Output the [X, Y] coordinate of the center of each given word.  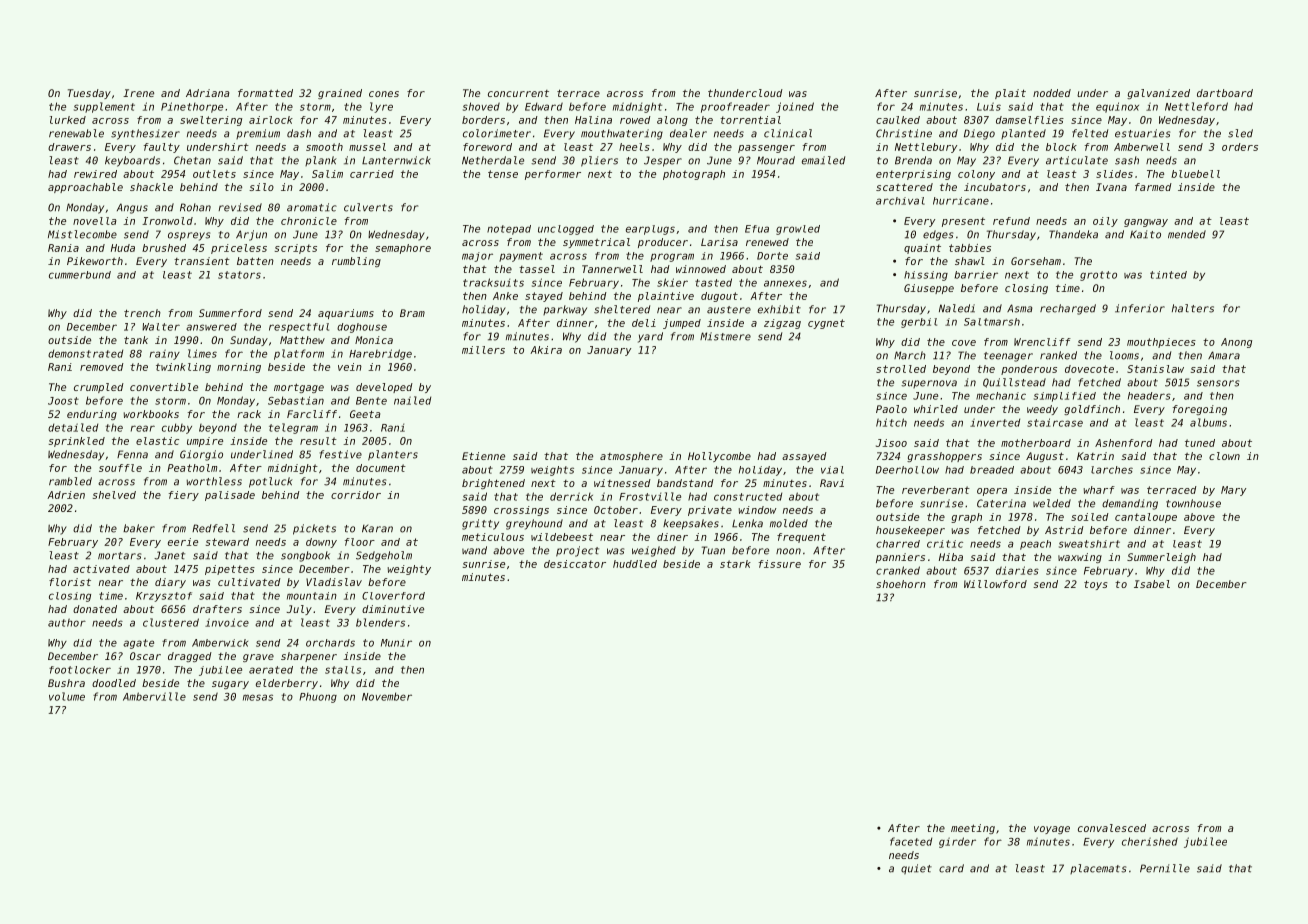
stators [239, 275]
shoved [481, 106]
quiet [916, 869]
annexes [785, 283]
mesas [258, 697]
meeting [973, 829]
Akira [546, 350]
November [387, 696]
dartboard [1225, 93]
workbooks [151, 414]
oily [1105, 222]
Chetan [192, 160]
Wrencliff [1042, 342]
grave [258, 658]
